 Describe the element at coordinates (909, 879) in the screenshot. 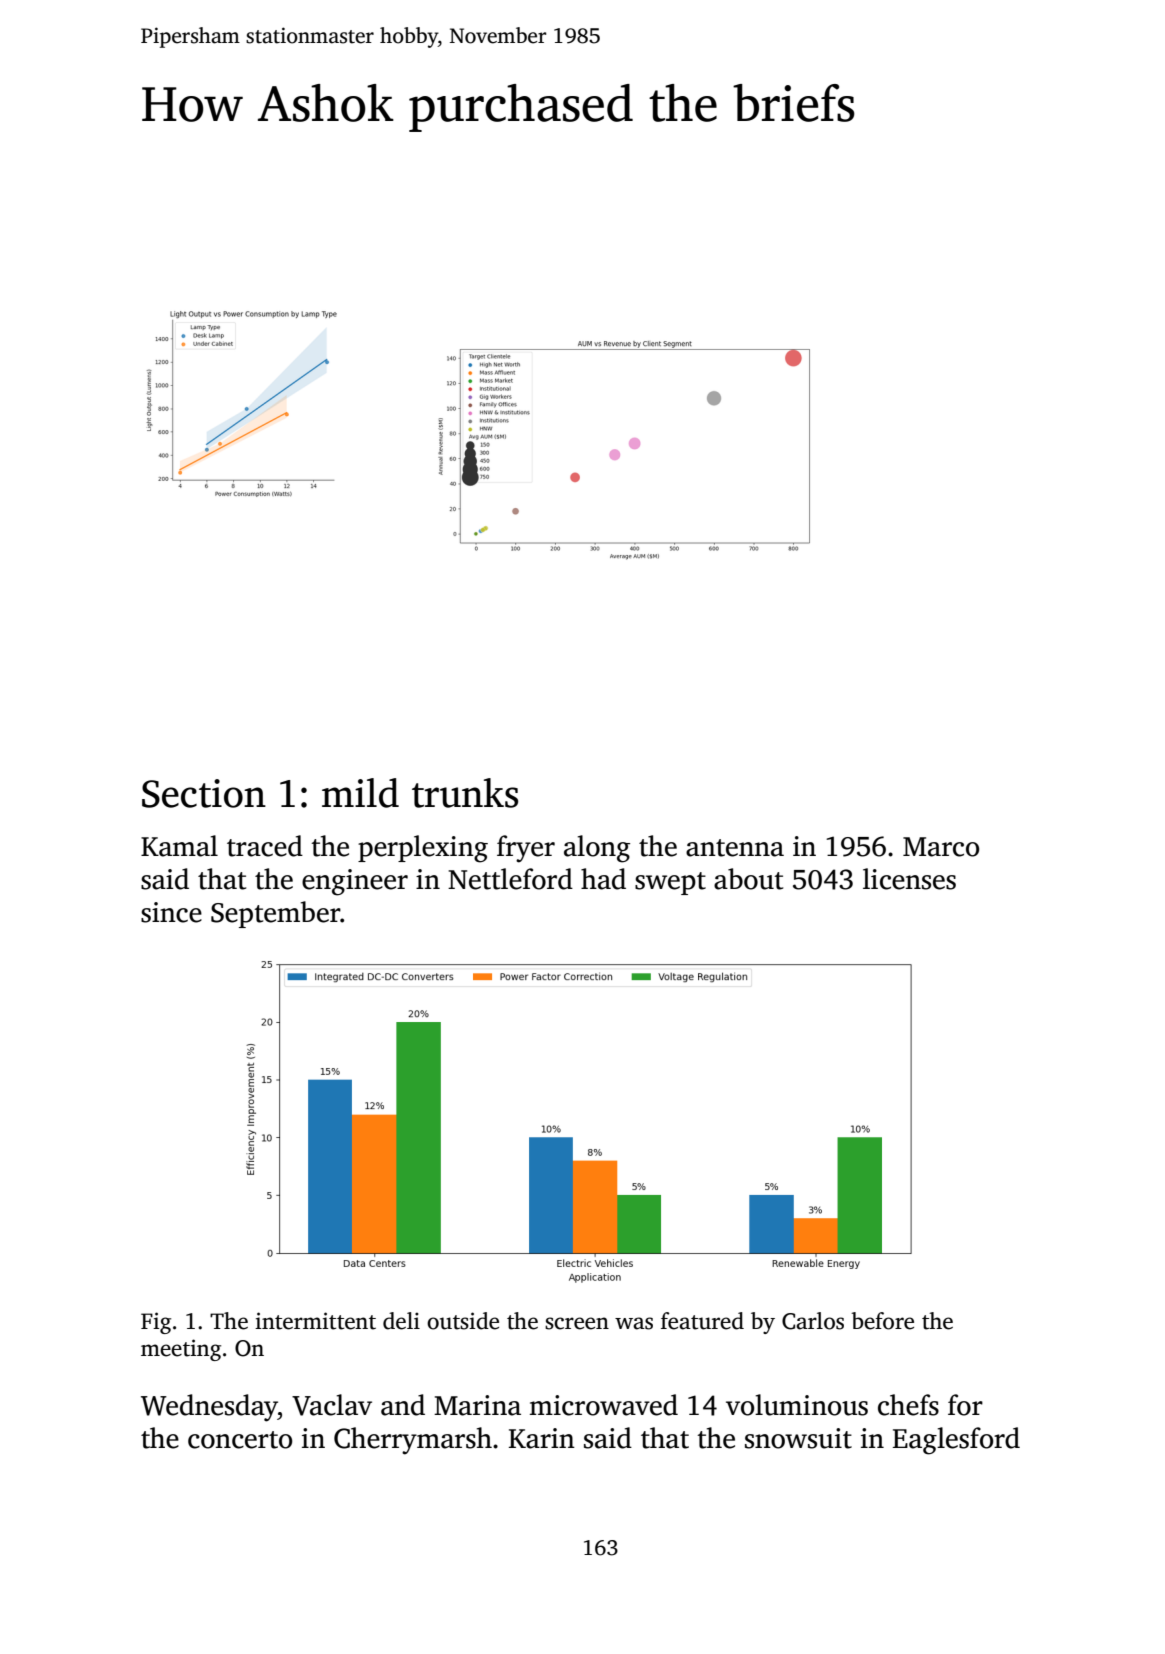

I see `licenses` at that location.
